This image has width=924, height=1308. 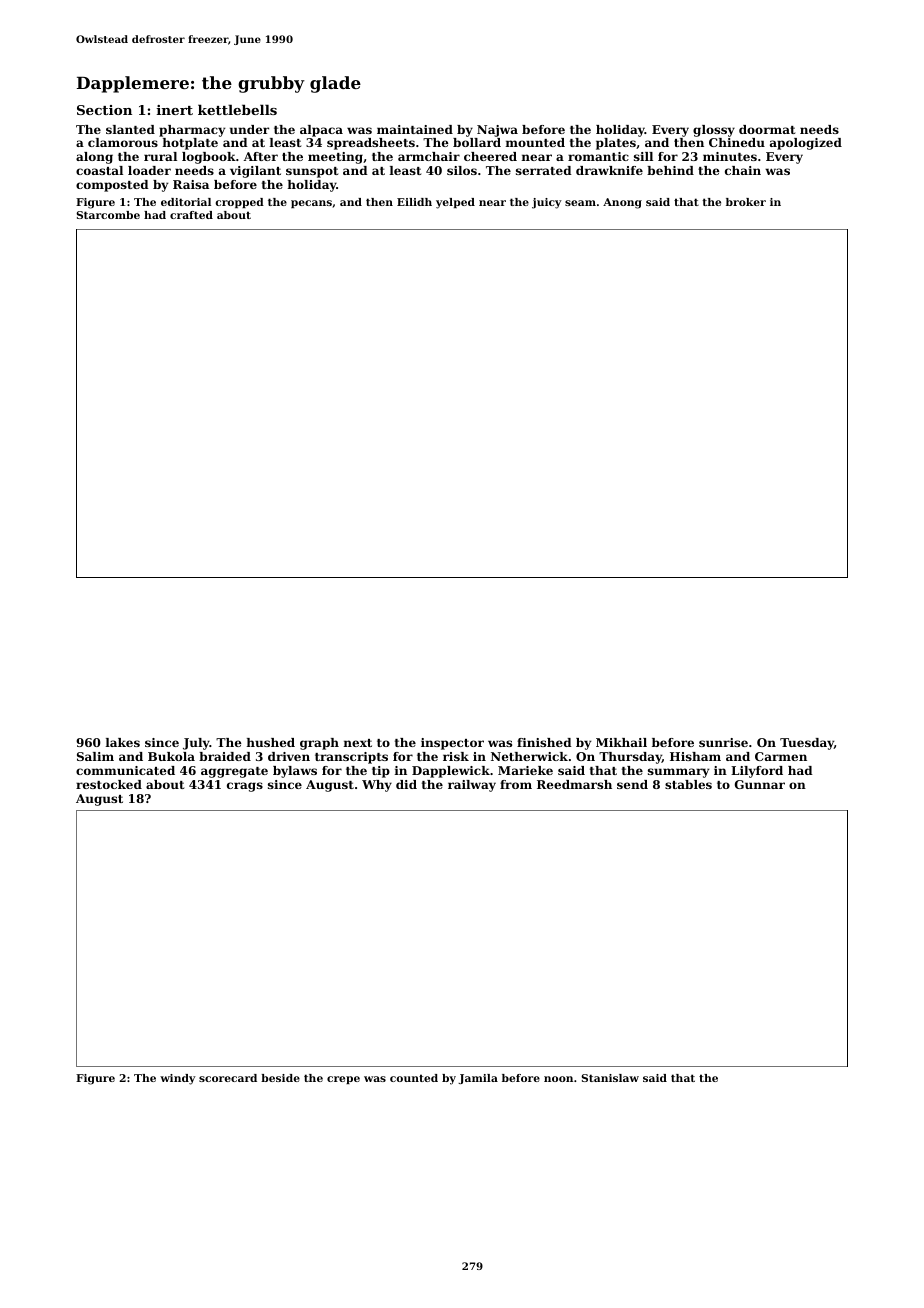 I want to click on crafted, so click(x=191, y=215).
